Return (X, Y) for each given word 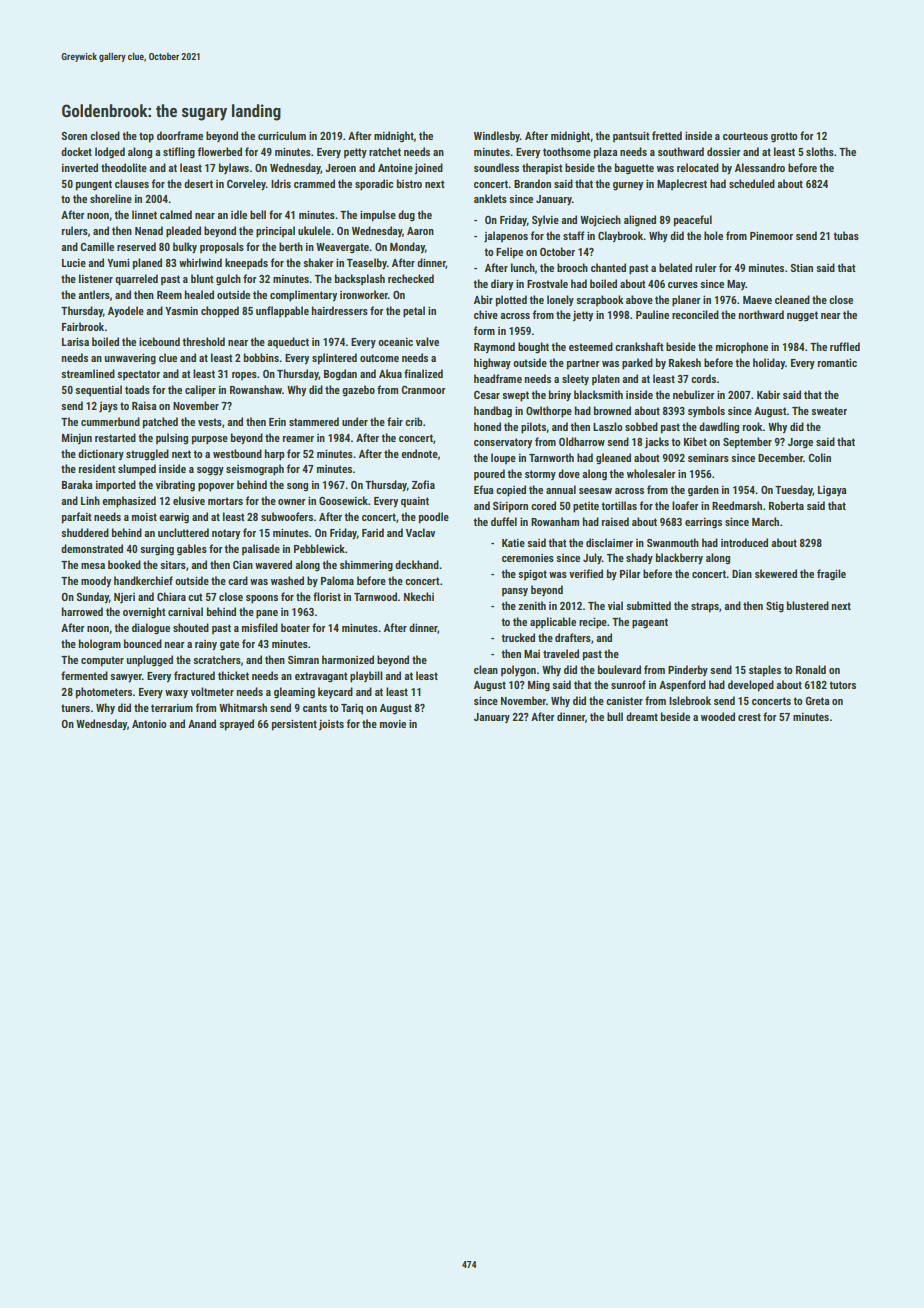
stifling (179, 152)
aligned (640, 220)
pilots (533, 428)
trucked (518, 637)
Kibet (695, 441)
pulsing (172, 439)
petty (355, 153)
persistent (294, 725)
